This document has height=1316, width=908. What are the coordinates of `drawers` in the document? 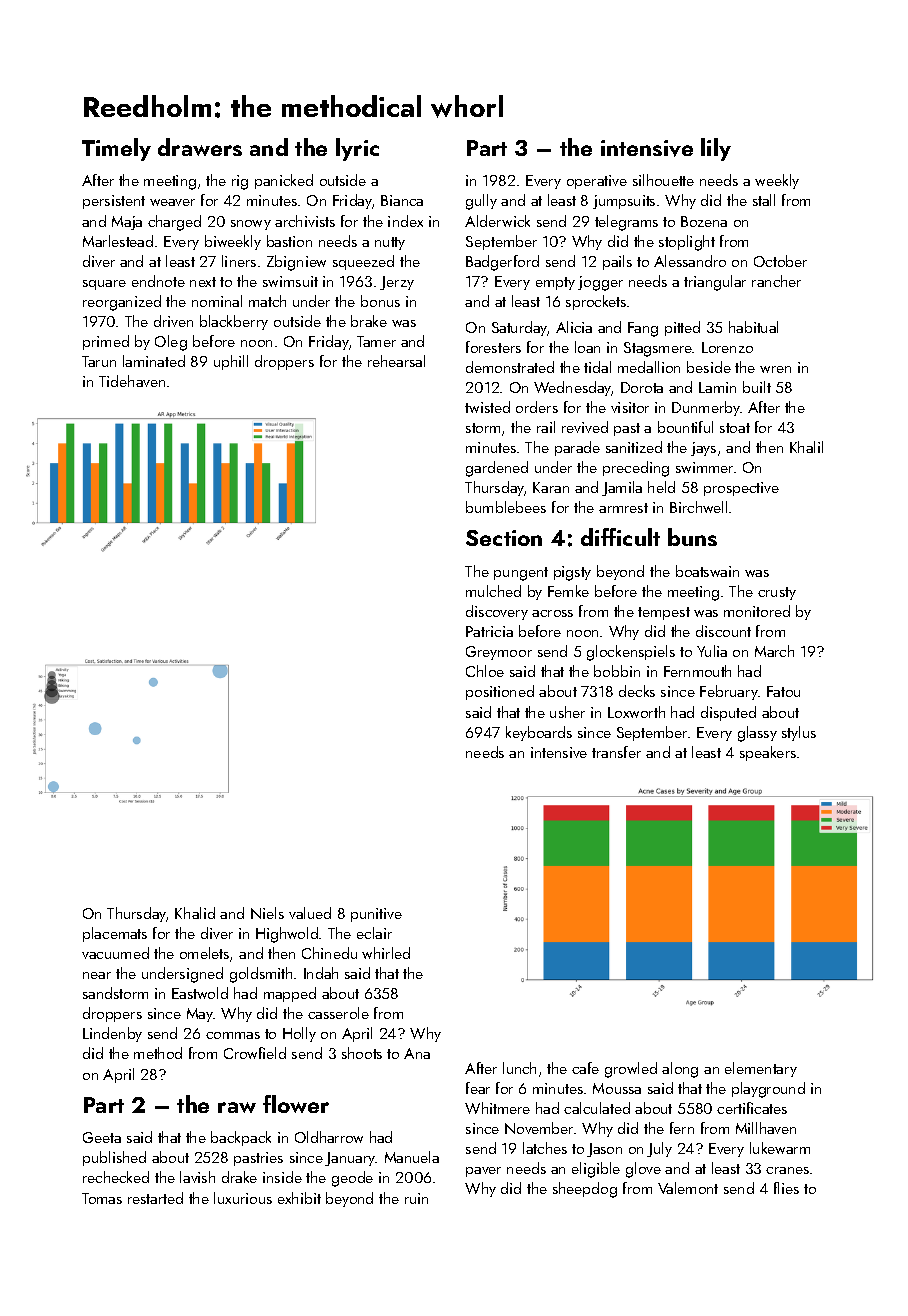 It's located at (200, 147).
